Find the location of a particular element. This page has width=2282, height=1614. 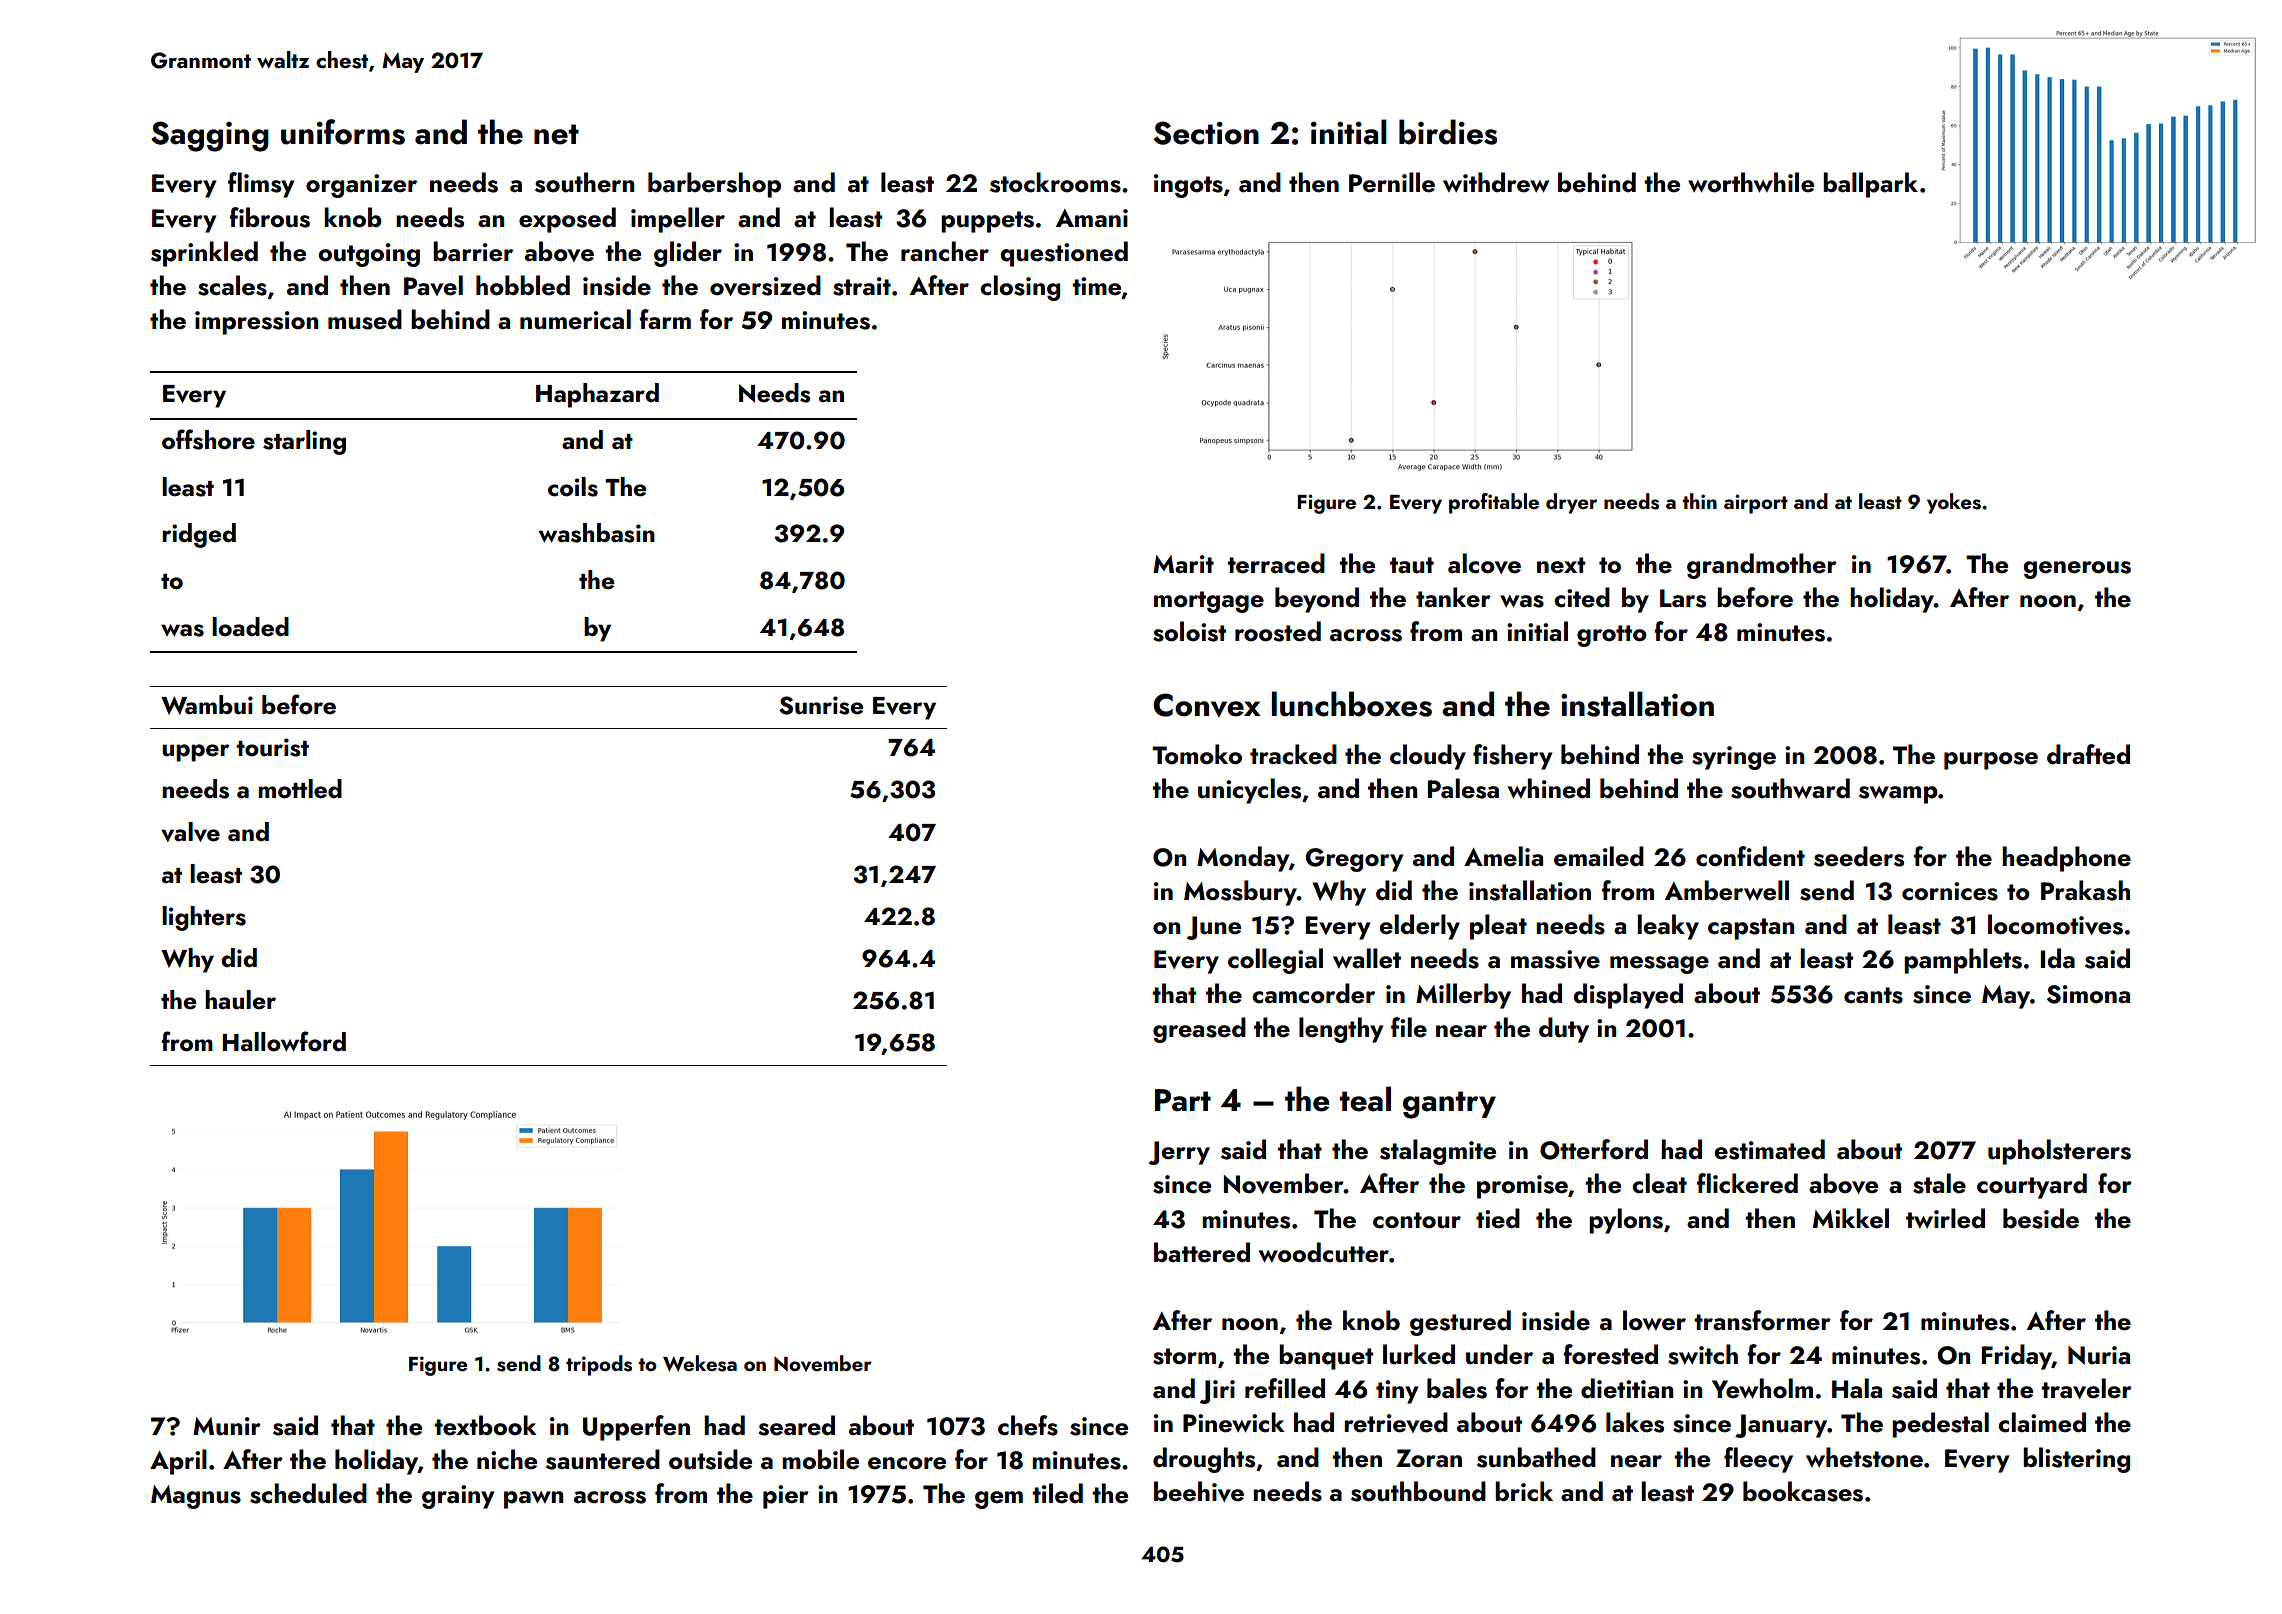

Hallowford is located at coordinates (284, 1041).
